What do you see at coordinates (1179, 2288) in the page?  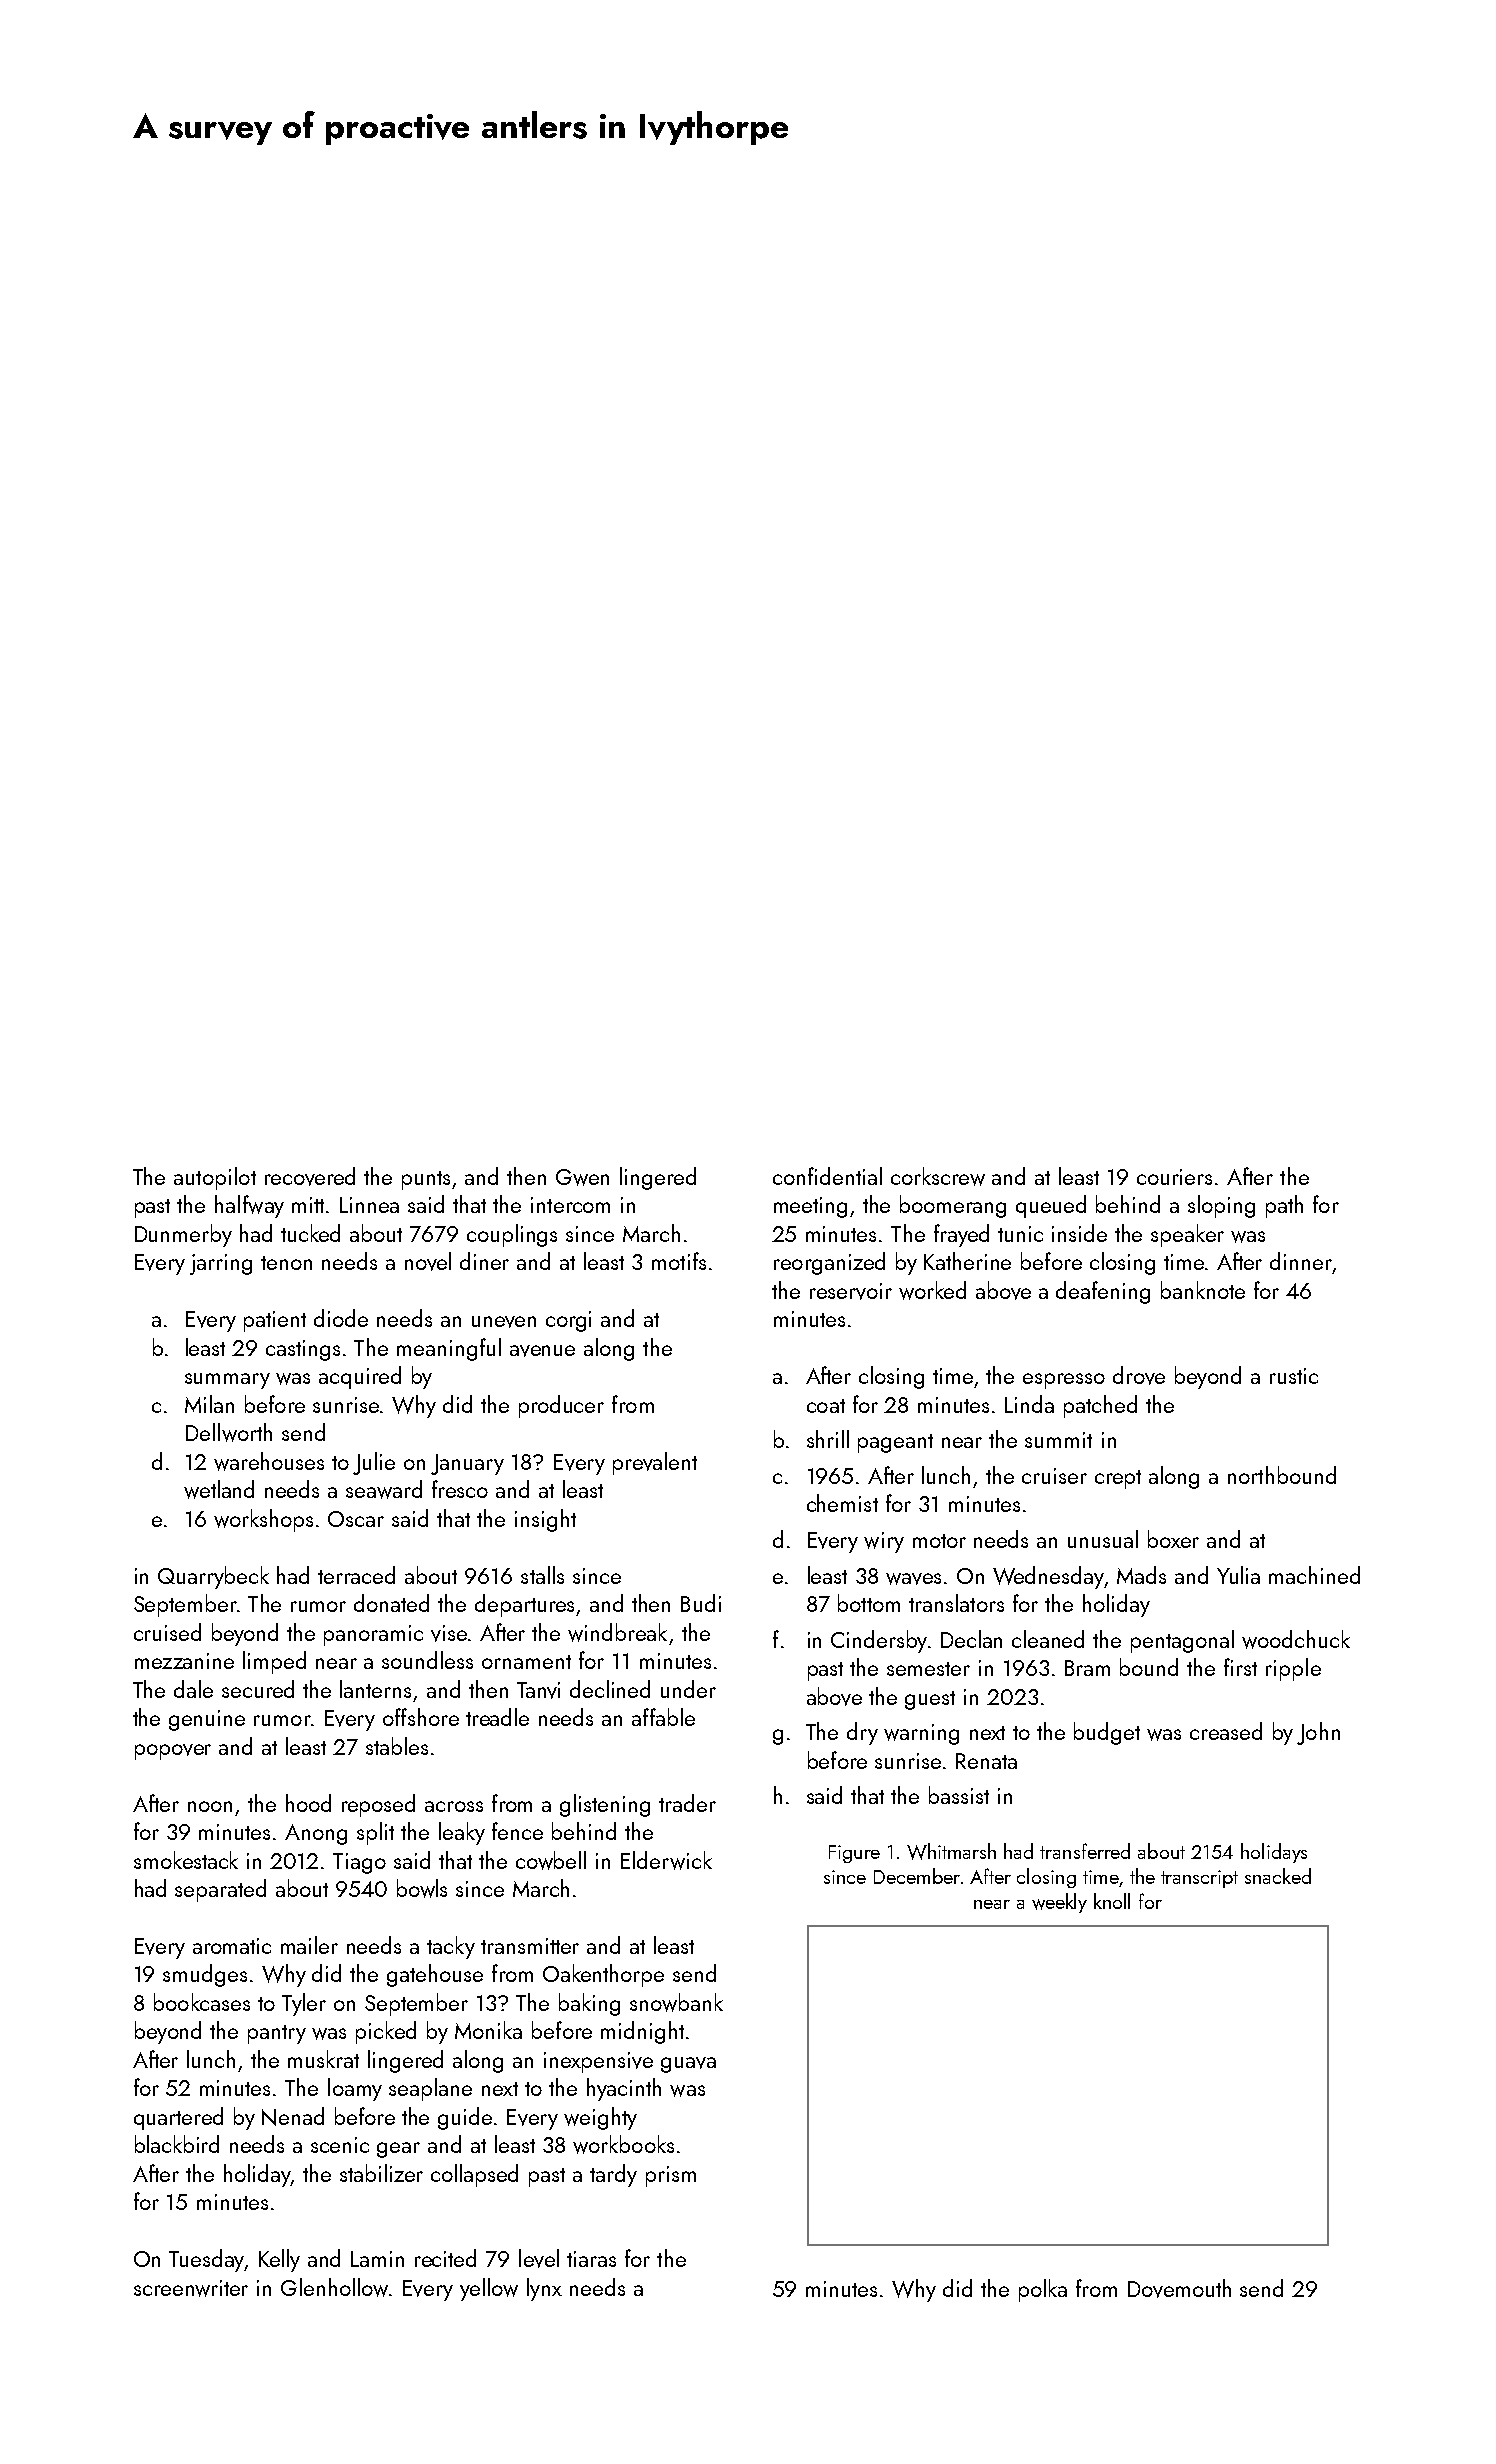 I see `Dovemouth` at bounding box center [1179, 2288].
